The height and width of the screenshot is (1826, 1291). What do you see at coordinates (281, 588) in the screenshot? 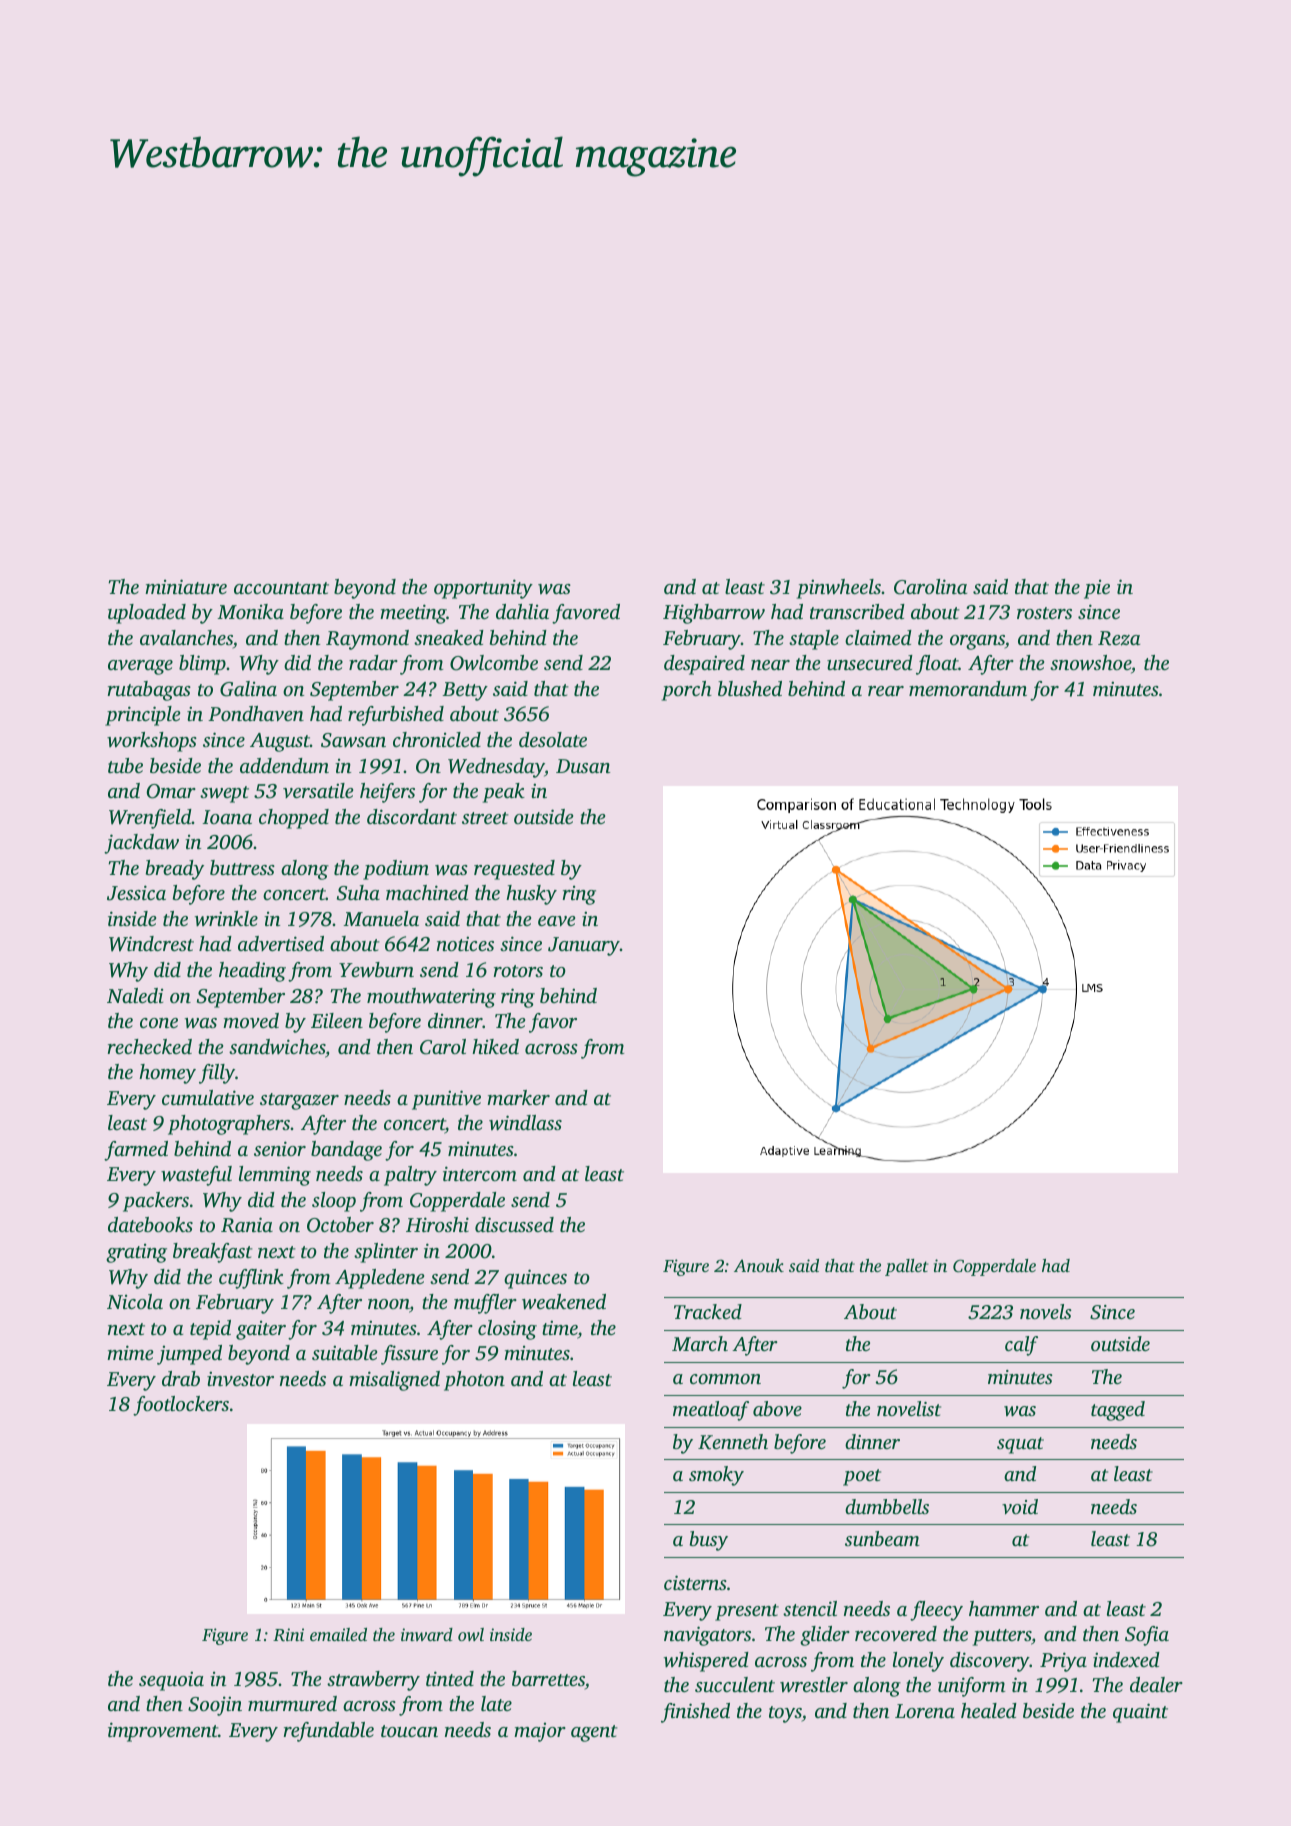
I see `accountant` at bounding box center [281, 588].
